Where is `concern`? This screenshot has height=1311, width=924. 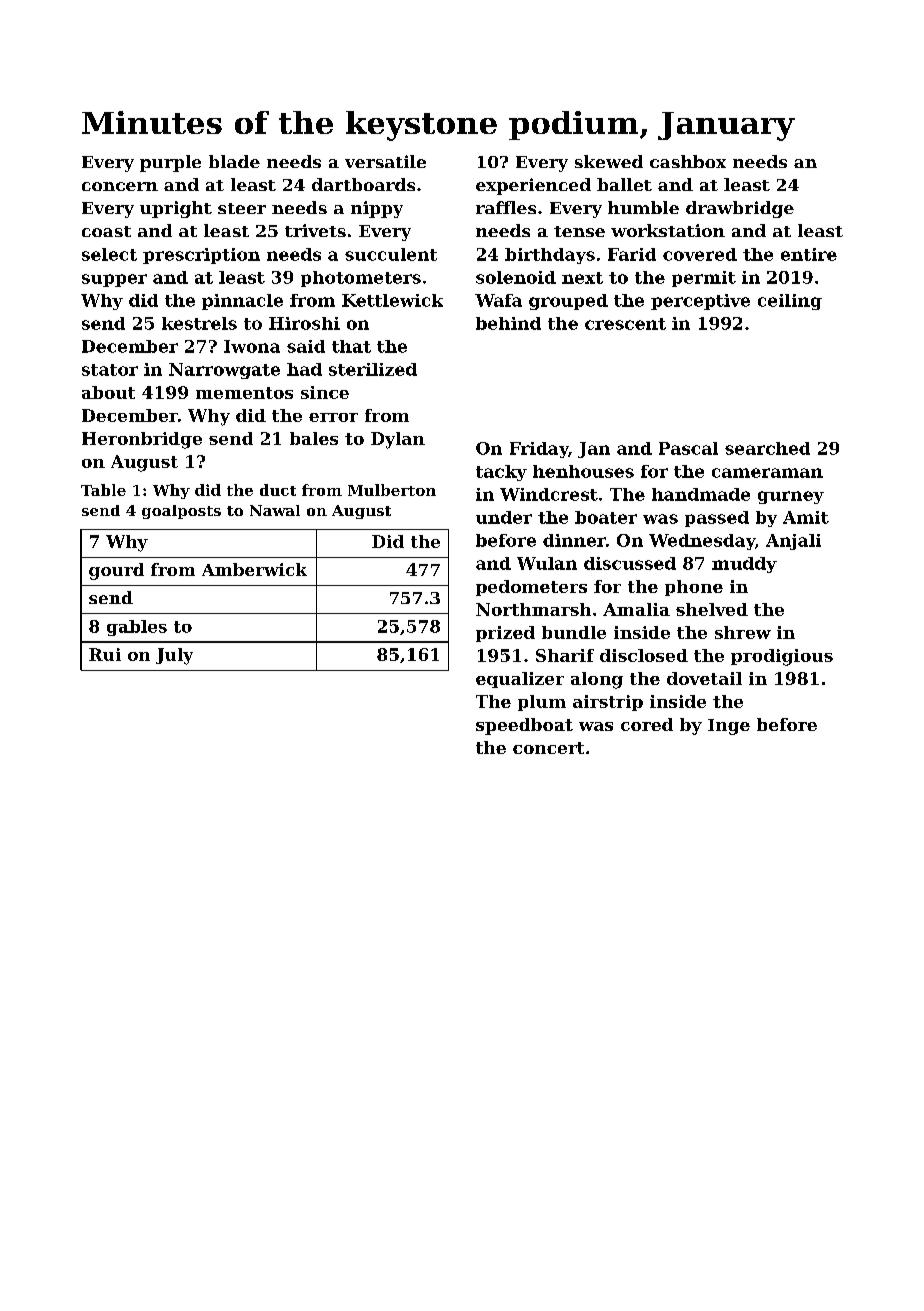 concern is located at coordinates (120, 186).
